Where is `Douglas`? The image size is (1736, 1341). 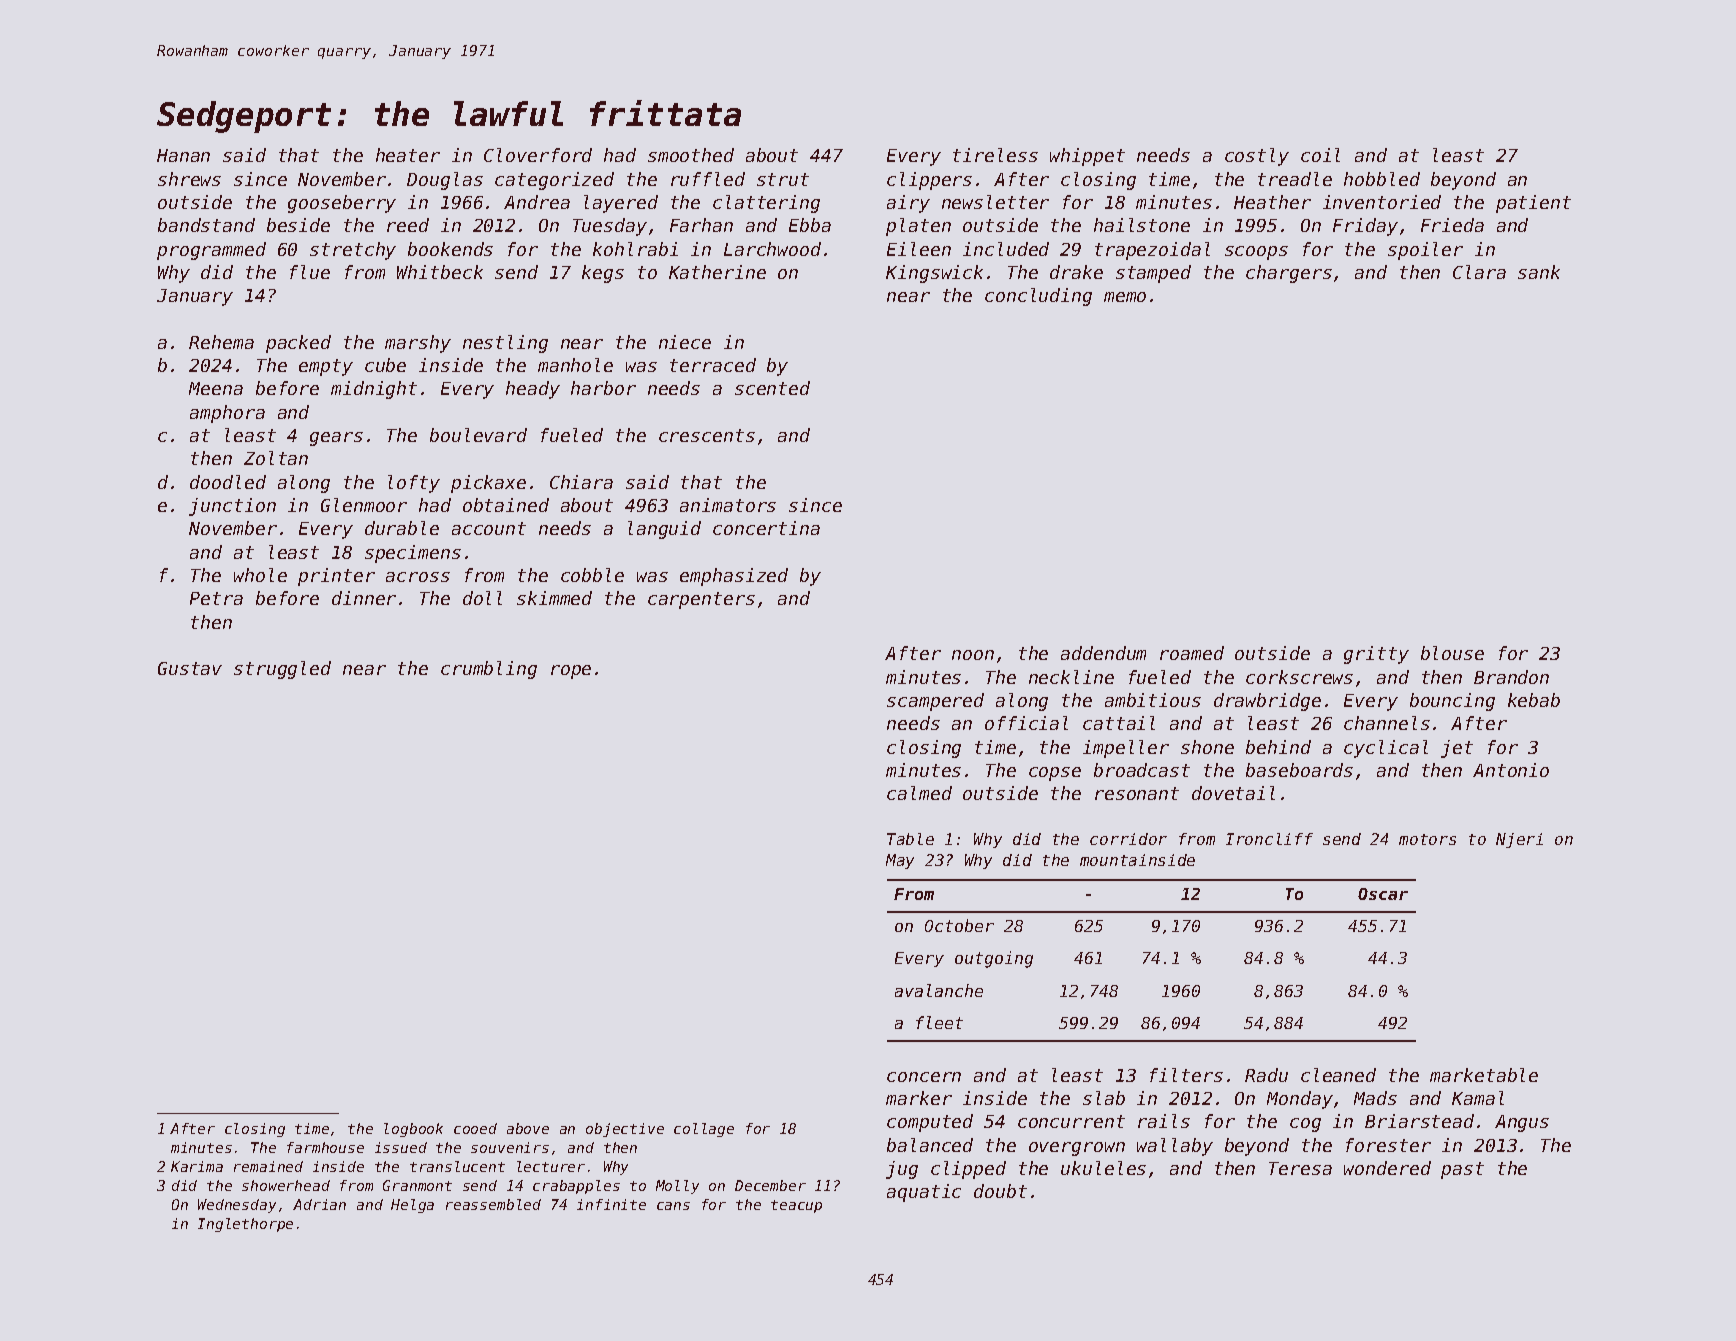 Douglas is located at coordinates (445, 181).
